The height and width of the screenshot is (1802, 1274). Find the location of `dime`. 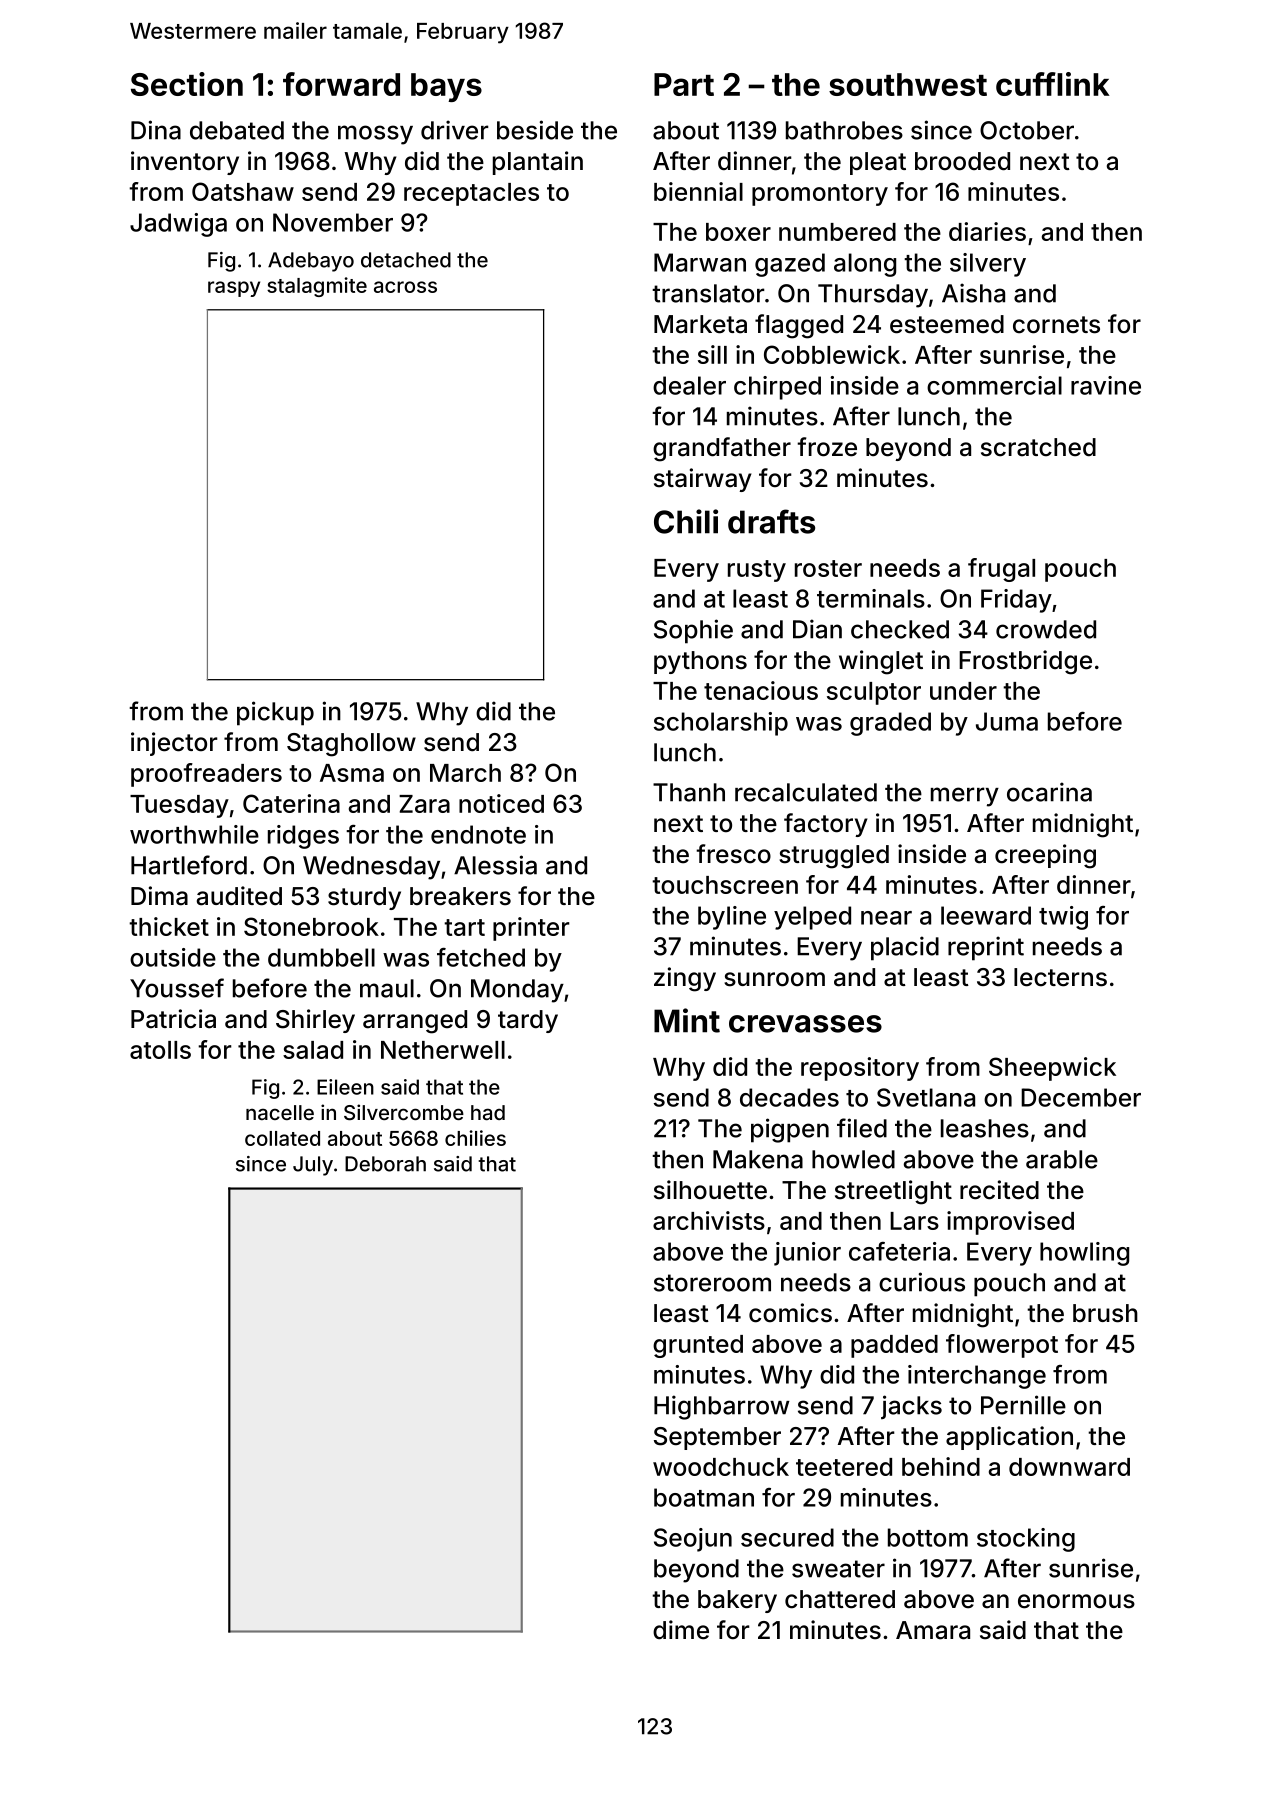

dime is located at coordinates (681, 1630).
